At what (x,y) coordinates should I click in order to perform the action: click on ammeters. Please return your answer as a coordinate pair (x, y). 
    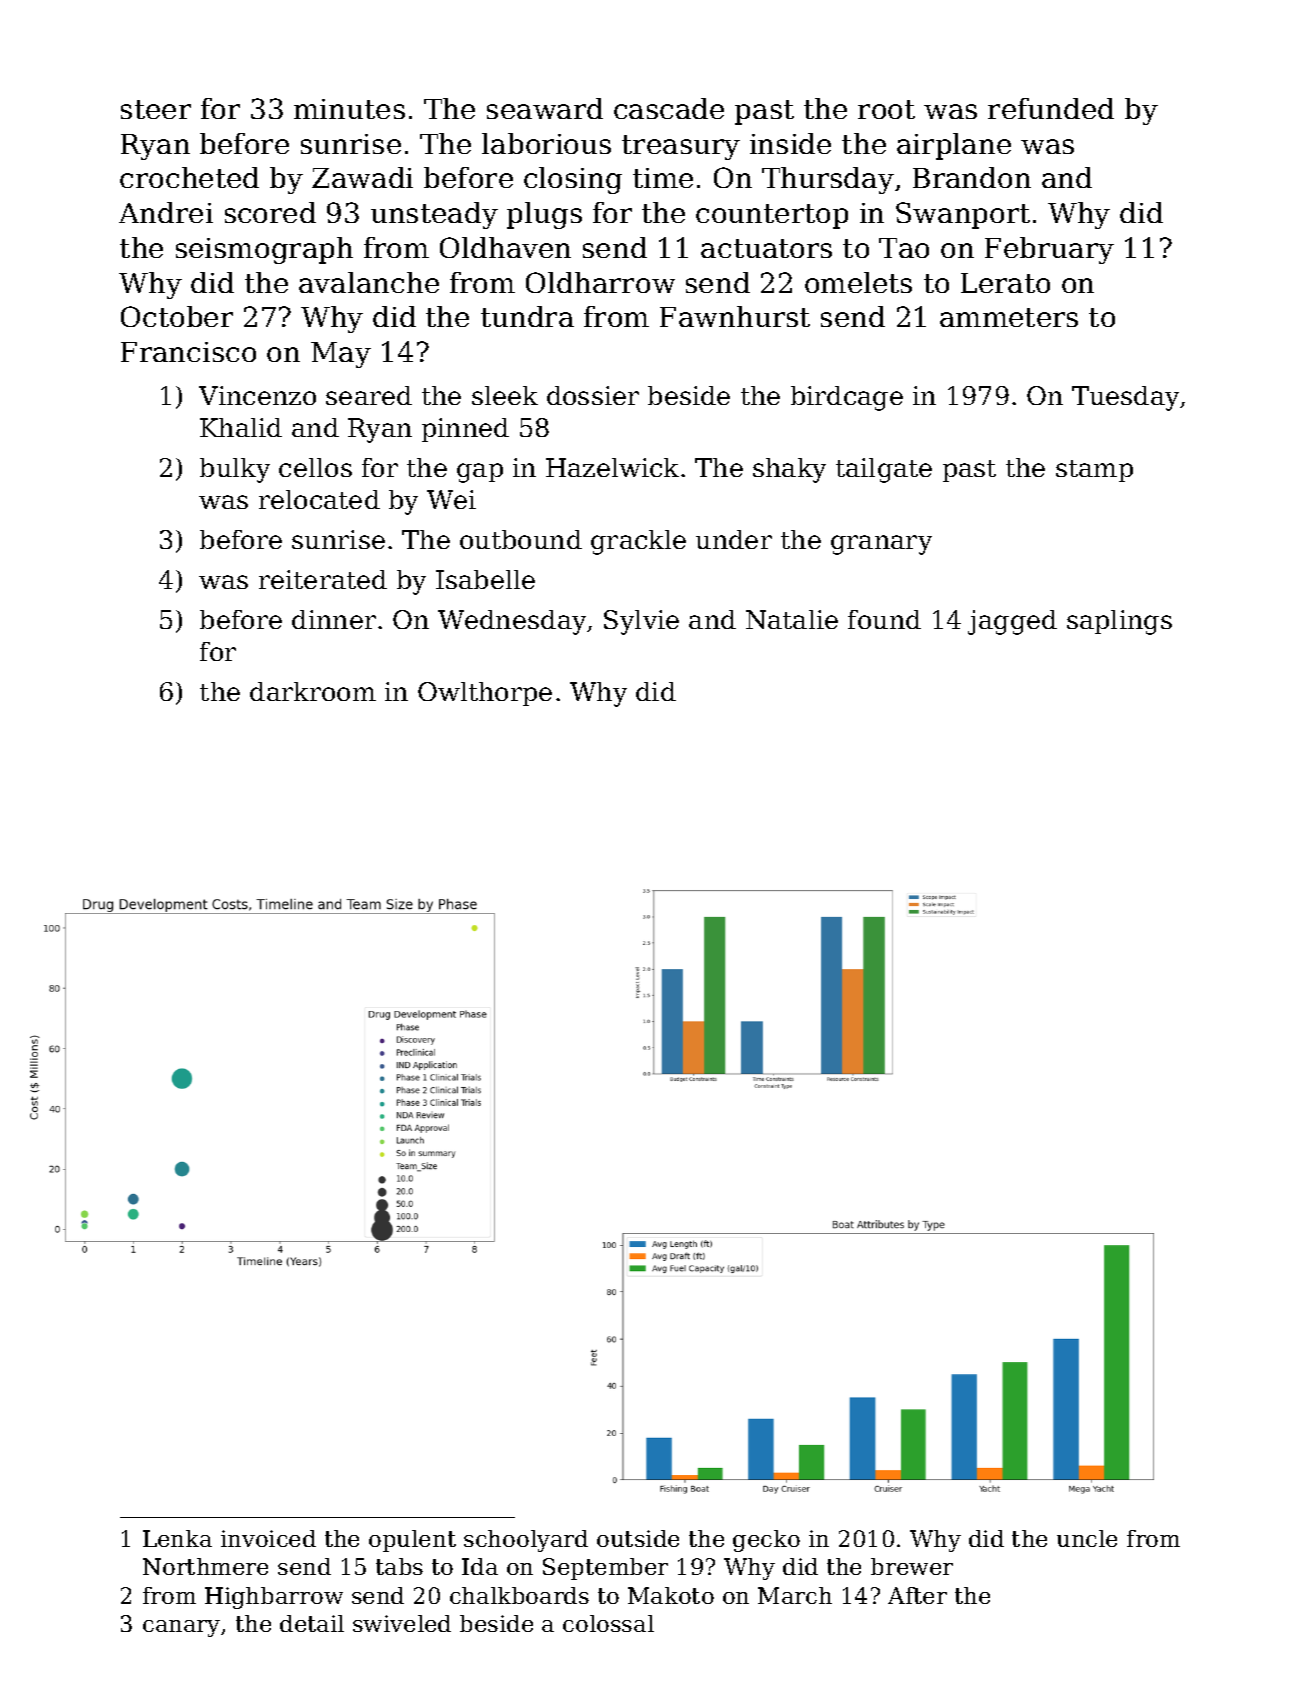
    Looking at the image, I should click on (1009, 317).
